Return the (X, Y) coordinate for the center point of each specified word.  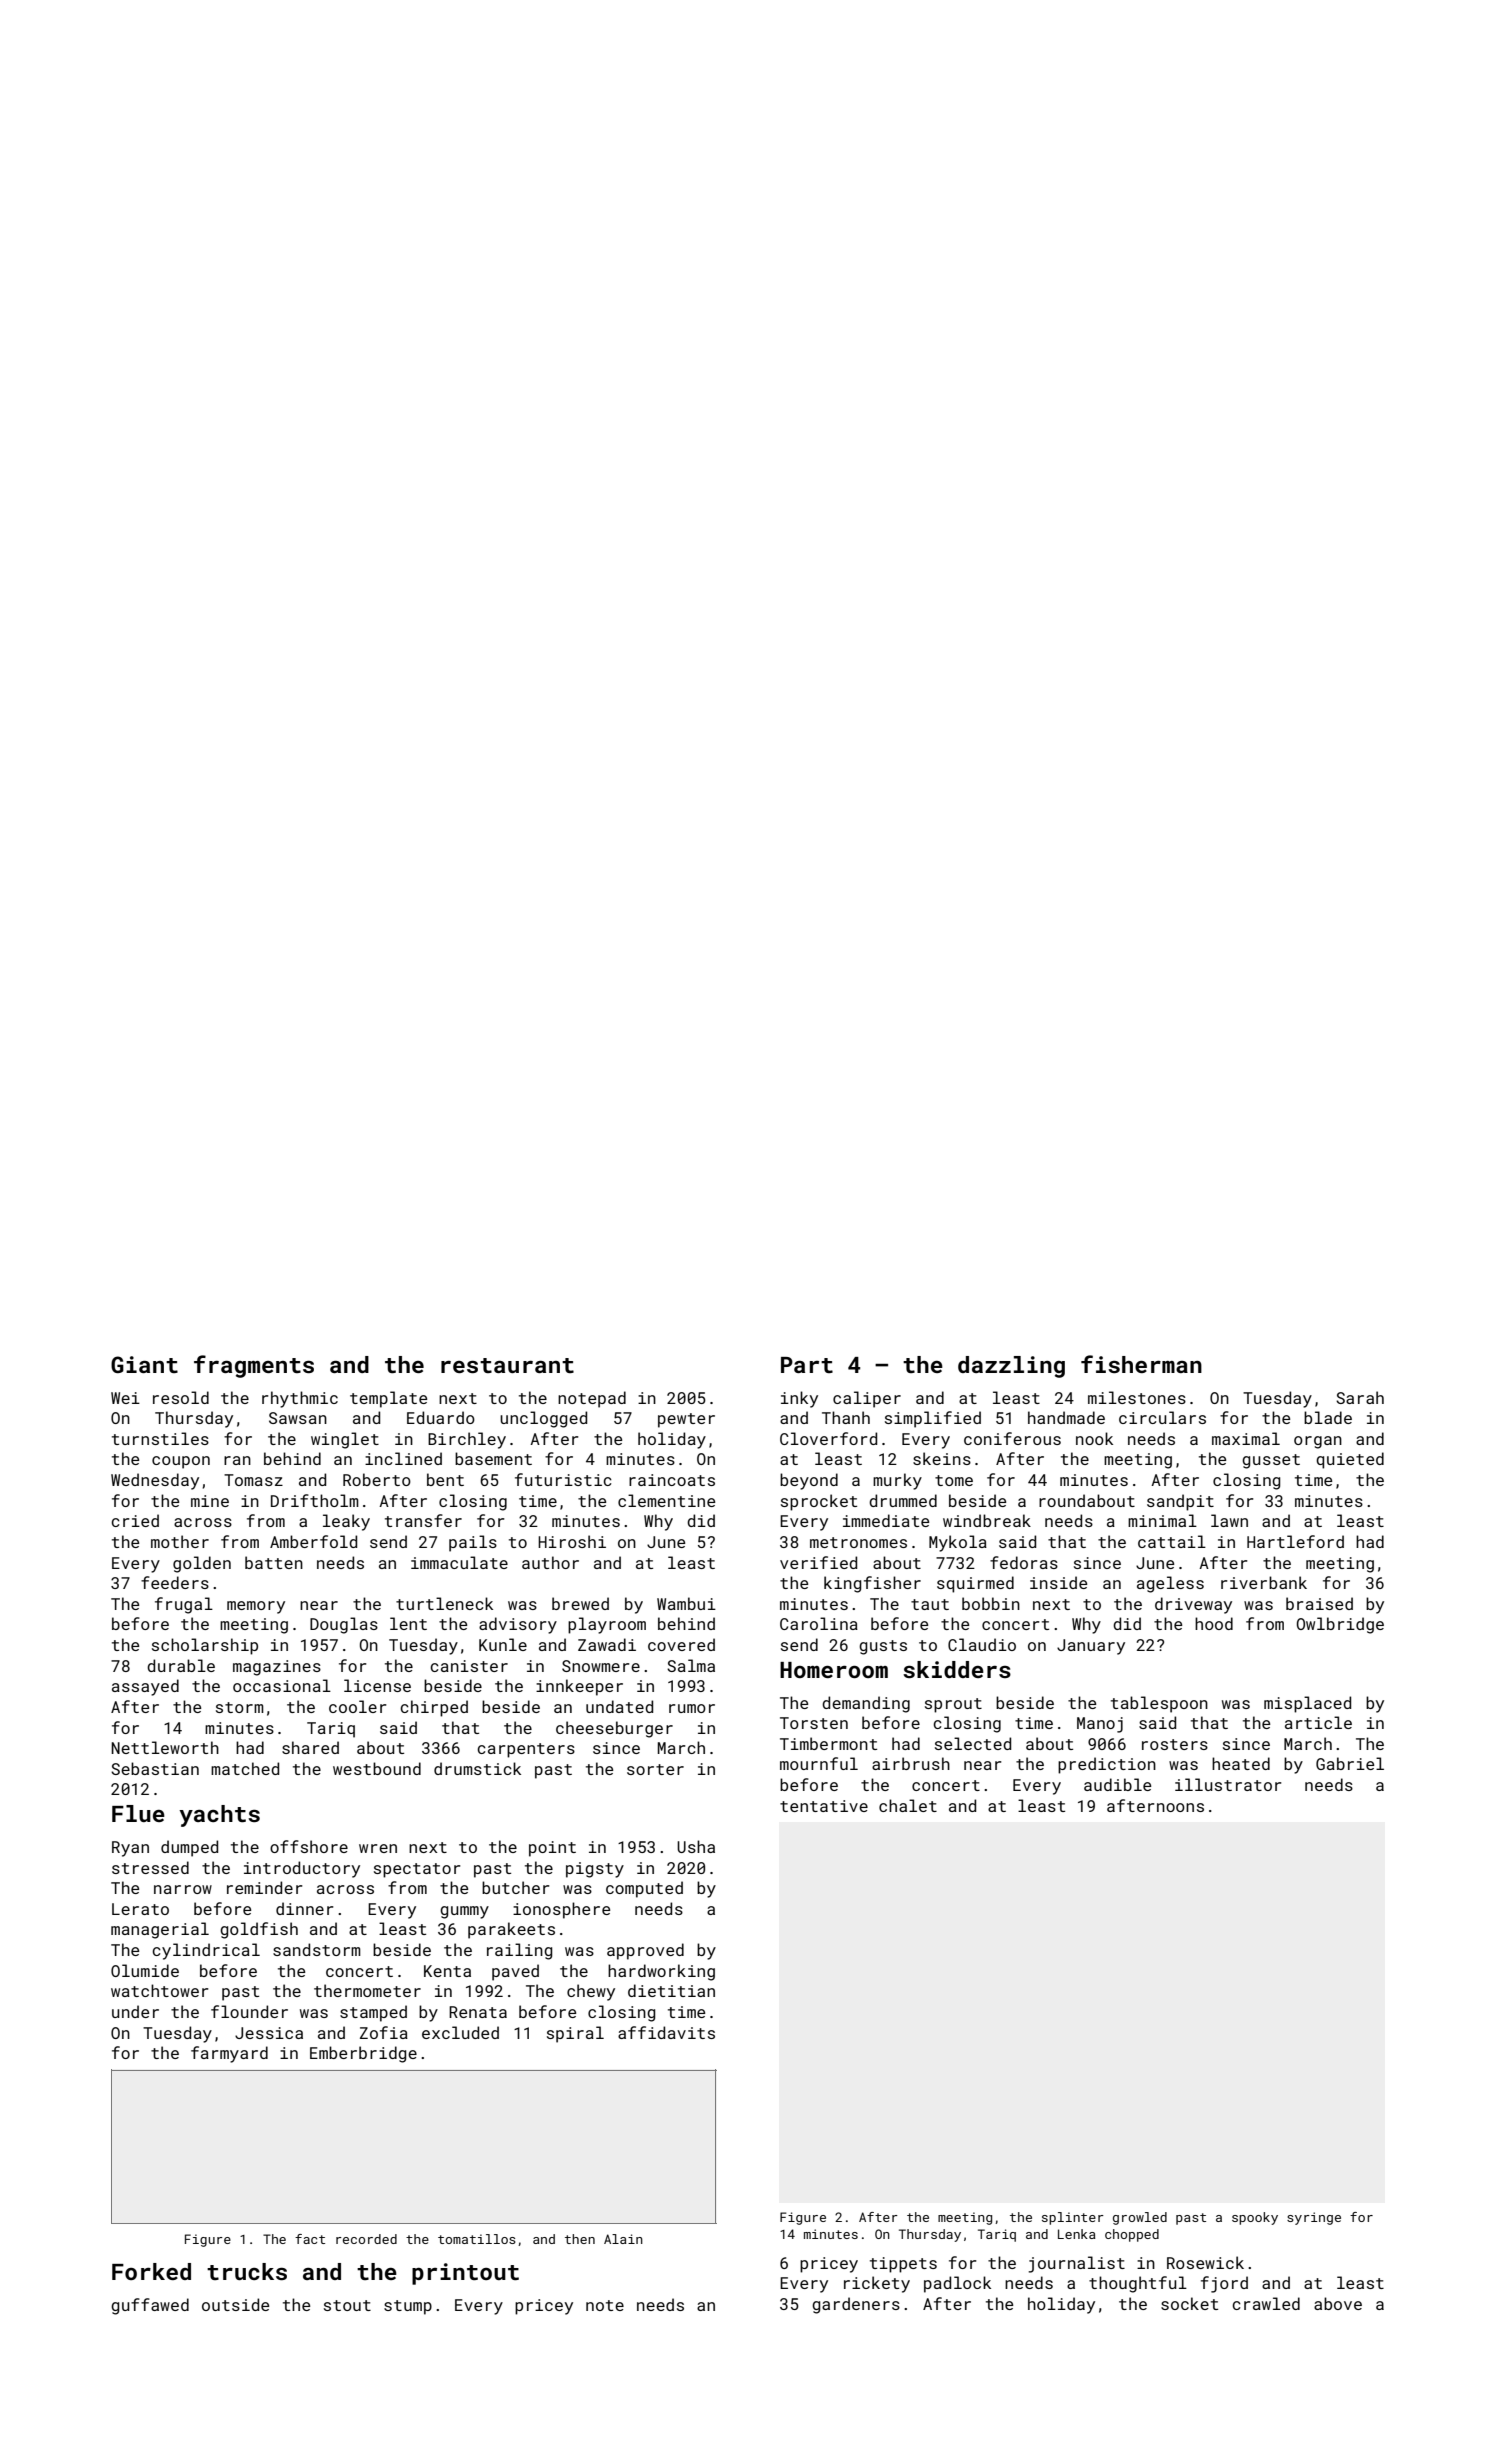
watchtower (159, 1990)
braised (1319, 1603)
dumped (189, 1848)
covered (681, 1644)
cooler (357, 1706)
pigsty (595, 1870)
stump (408, 2307)
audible (1117, 1784)
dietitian (671, 1990)
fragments (254, 1366)
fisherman (1141, 1364)
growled (1140, 2218)
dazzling (1011, 1367)
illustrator (1228, 1784)
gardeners (856, 2305)
